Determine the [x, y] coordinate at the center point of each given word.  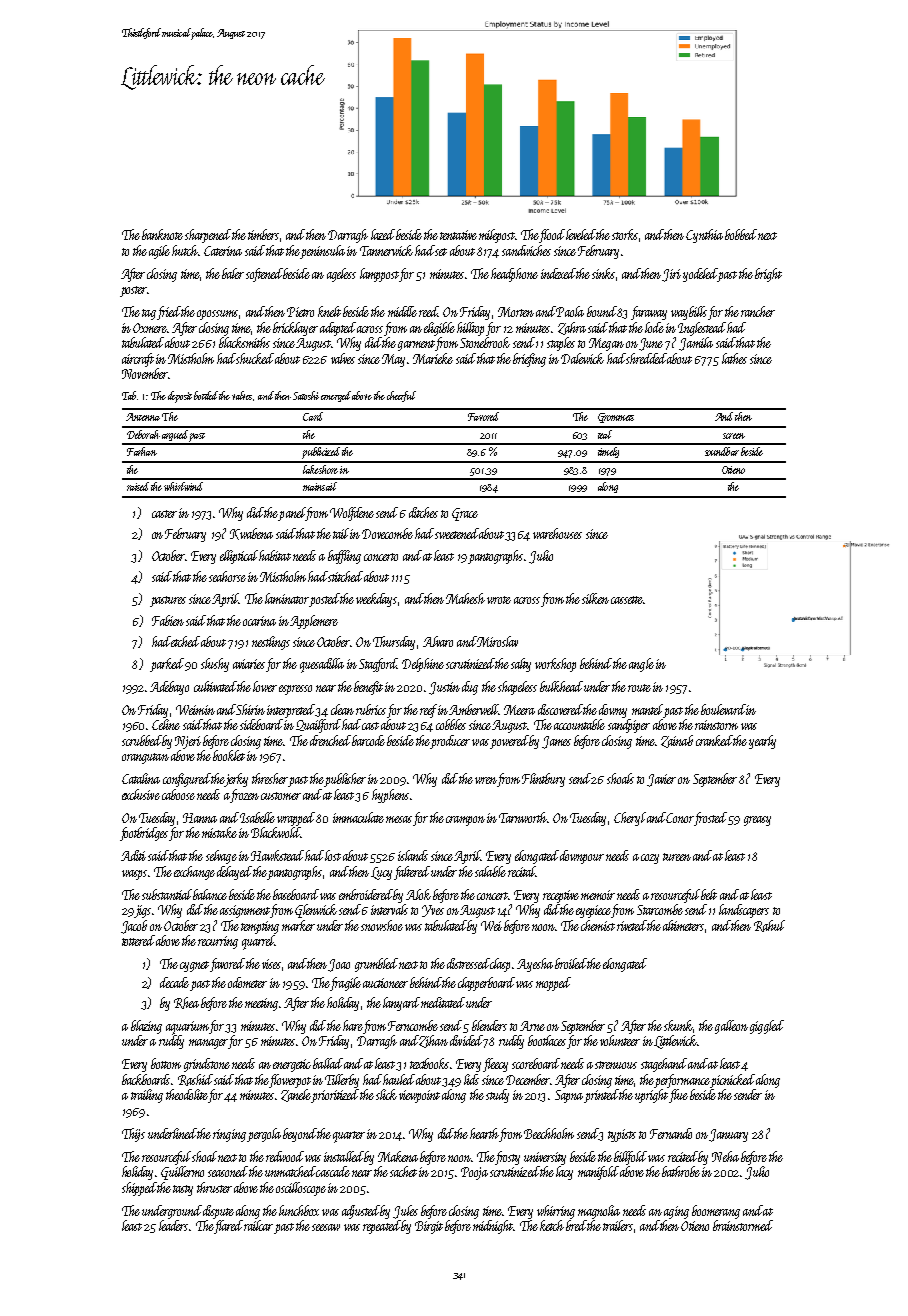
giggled [767, 1027]
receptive [561, 896]
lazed [383, 234]
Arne [532, 1026]
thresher [270, 778]
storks [625, 234]
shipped [139, 1189]
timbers [263, 234]
